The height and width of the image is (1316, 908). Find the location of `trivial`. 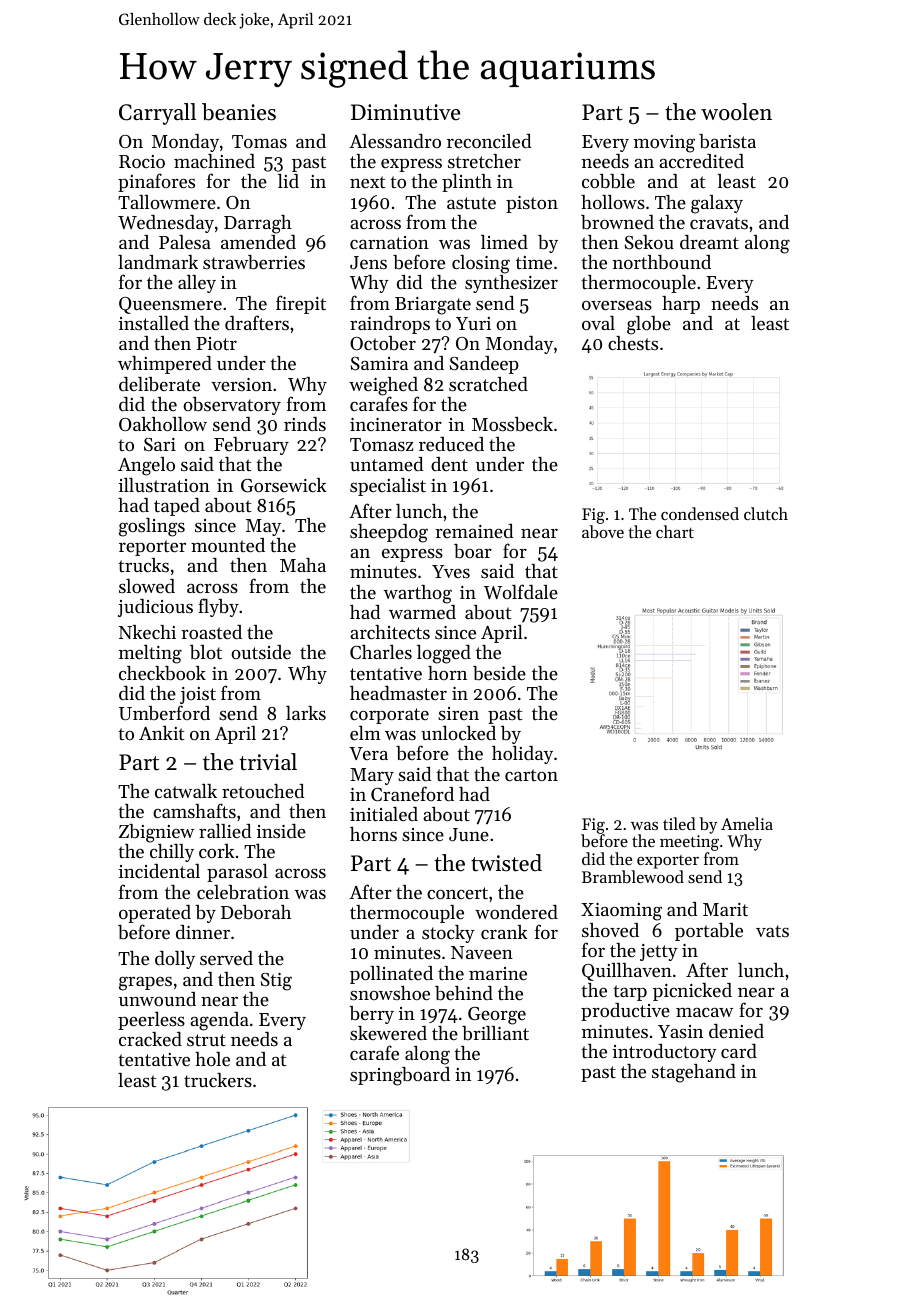

trivial is located at coordinates (268, 762).
